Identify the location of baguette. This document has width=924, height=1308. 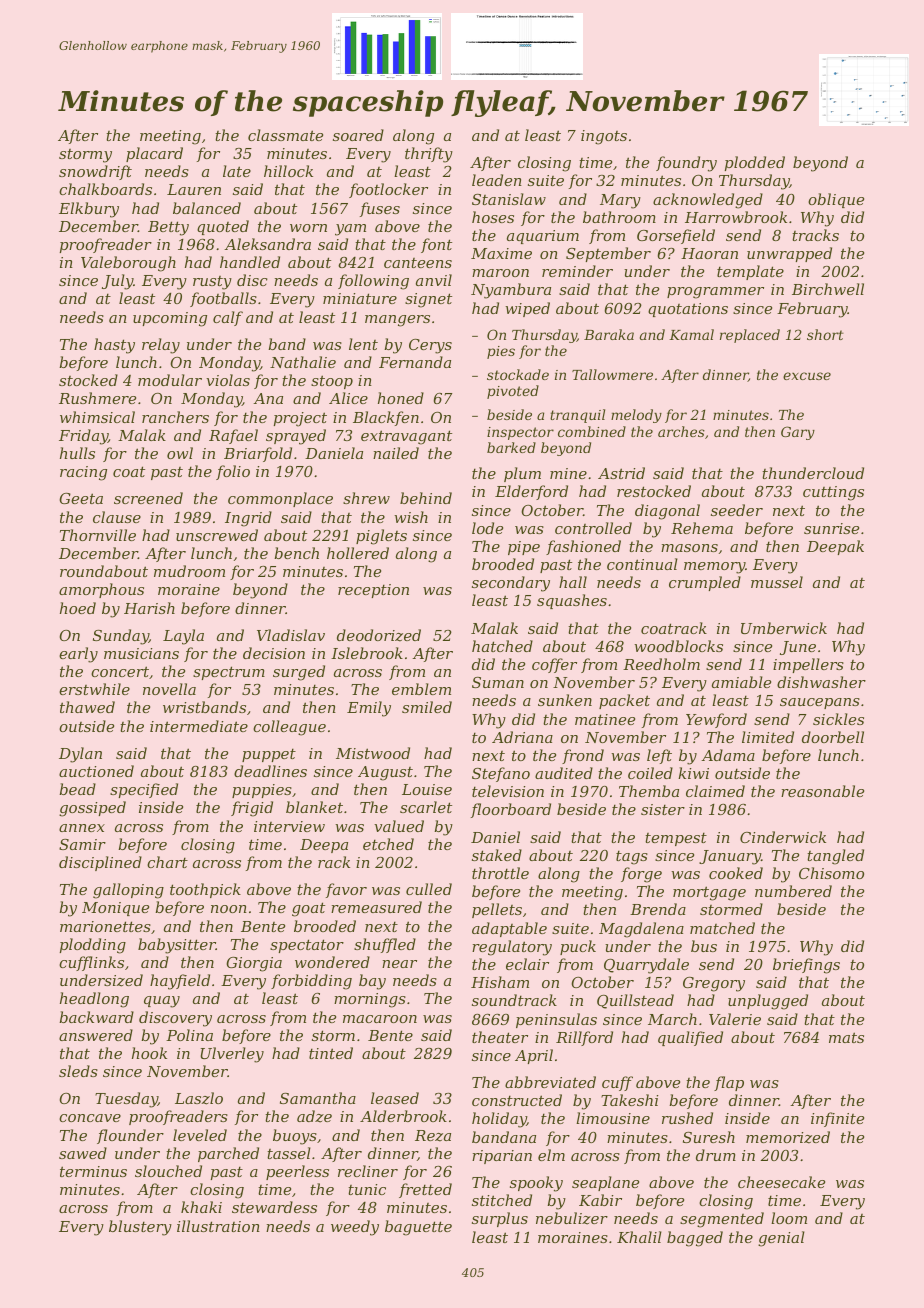
(418, 1228).
